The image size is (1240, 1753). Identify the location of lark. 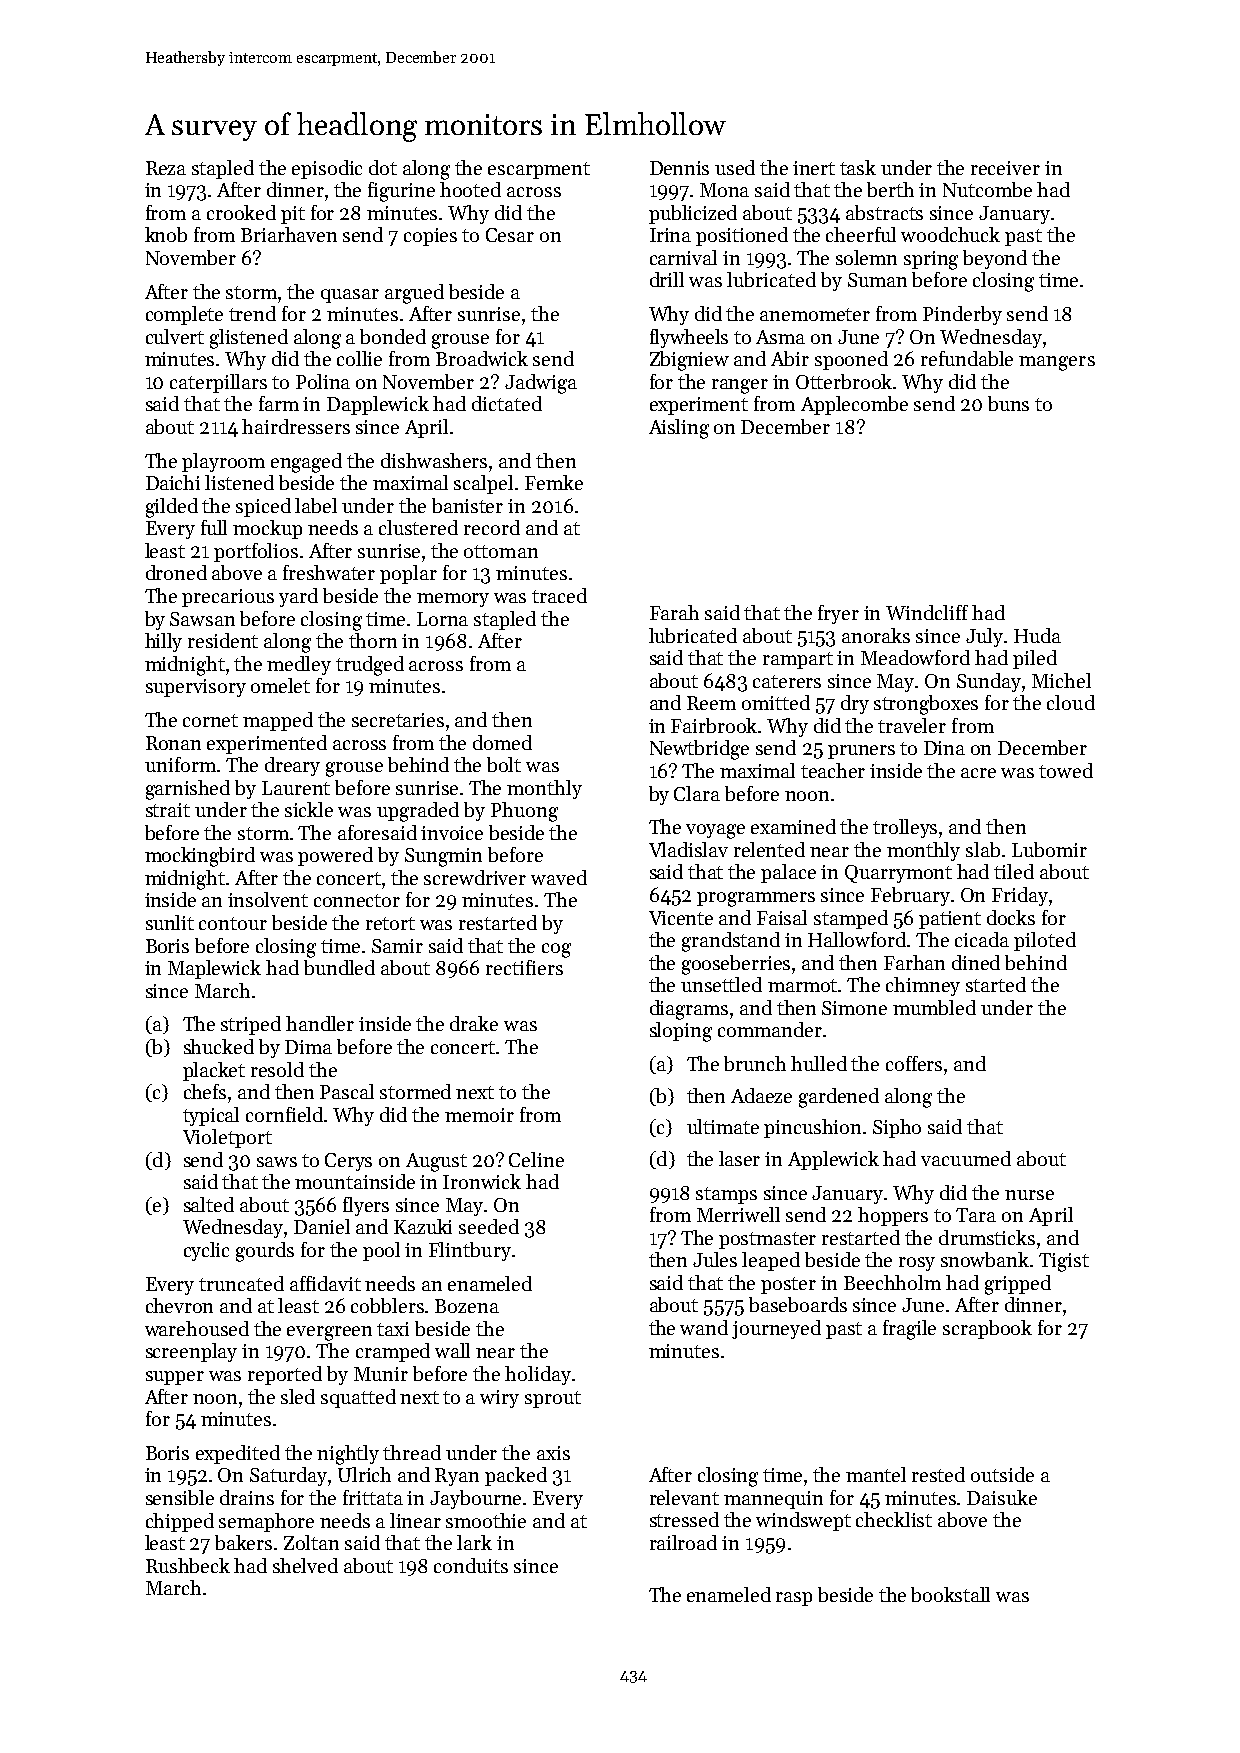
(474, 1542).
